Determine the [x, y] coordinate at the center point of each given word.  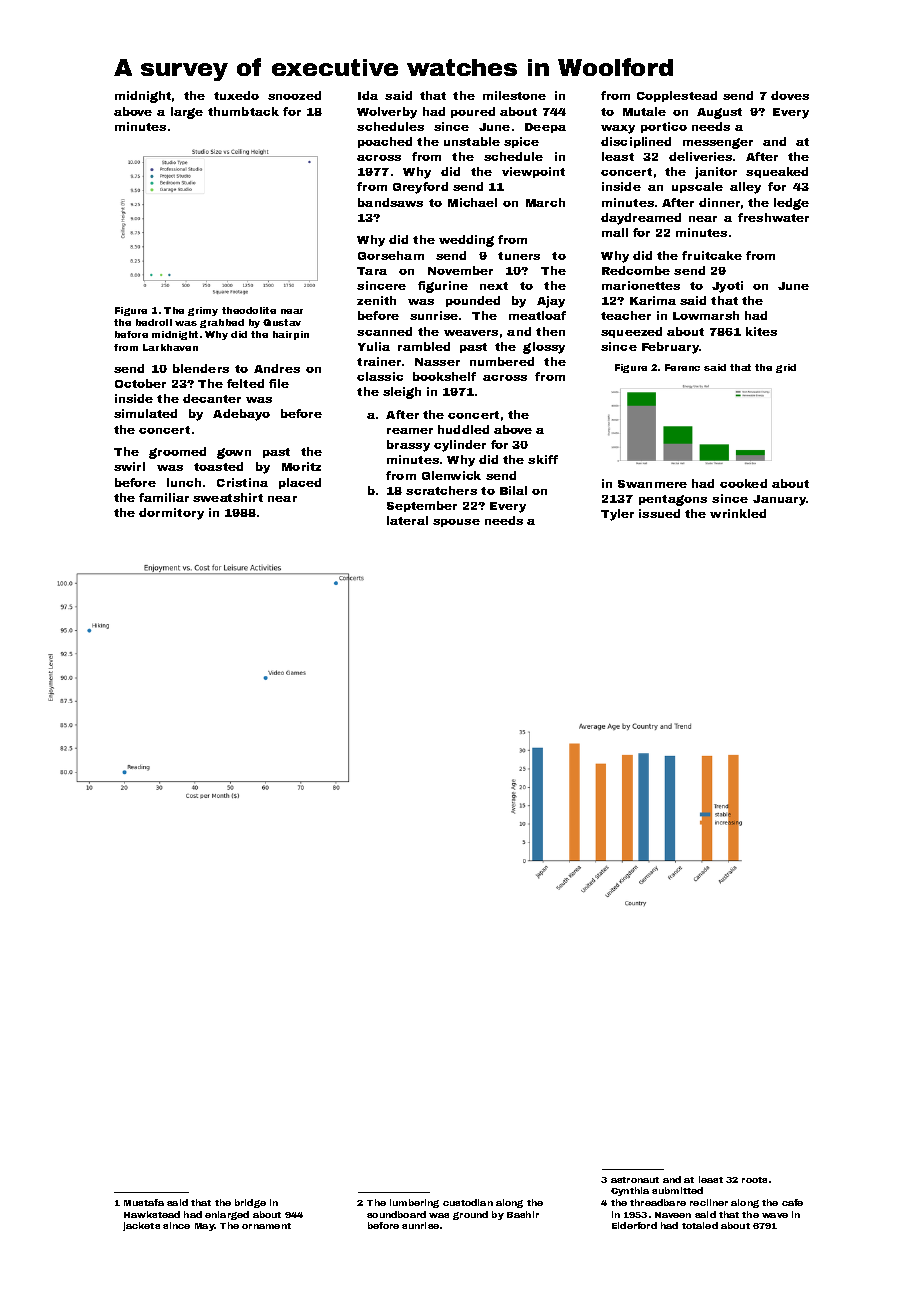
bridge [250, 1203]
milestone [514, 95]
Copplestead [677, 96]
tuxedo [236, 95]
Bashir [523, 1214]
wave [775, 1215]
